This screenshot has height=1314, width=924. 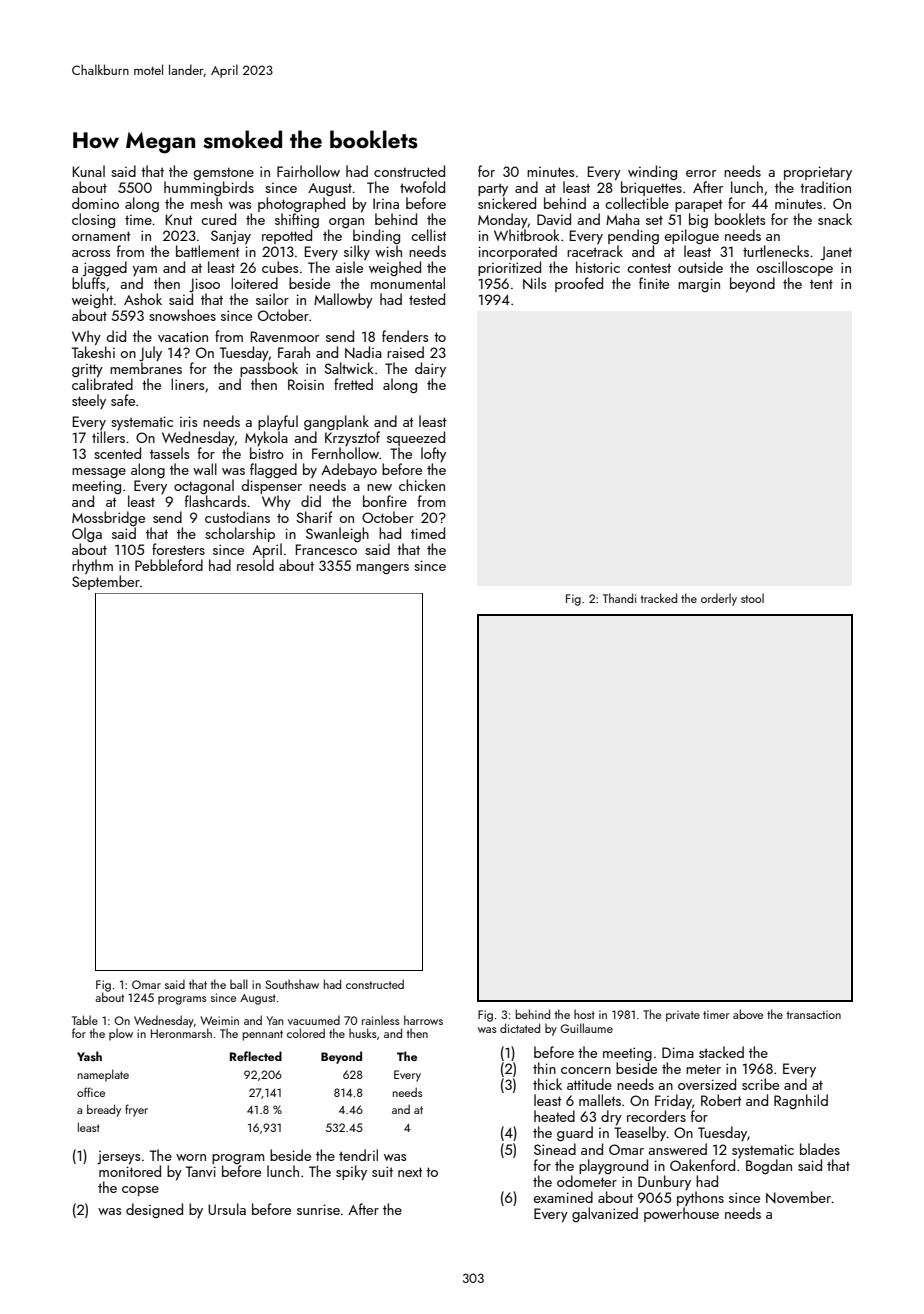 What do you see at coordinates (179, 219) in the screenshot?
I see `Knut` at bounding box center [179, 219].
